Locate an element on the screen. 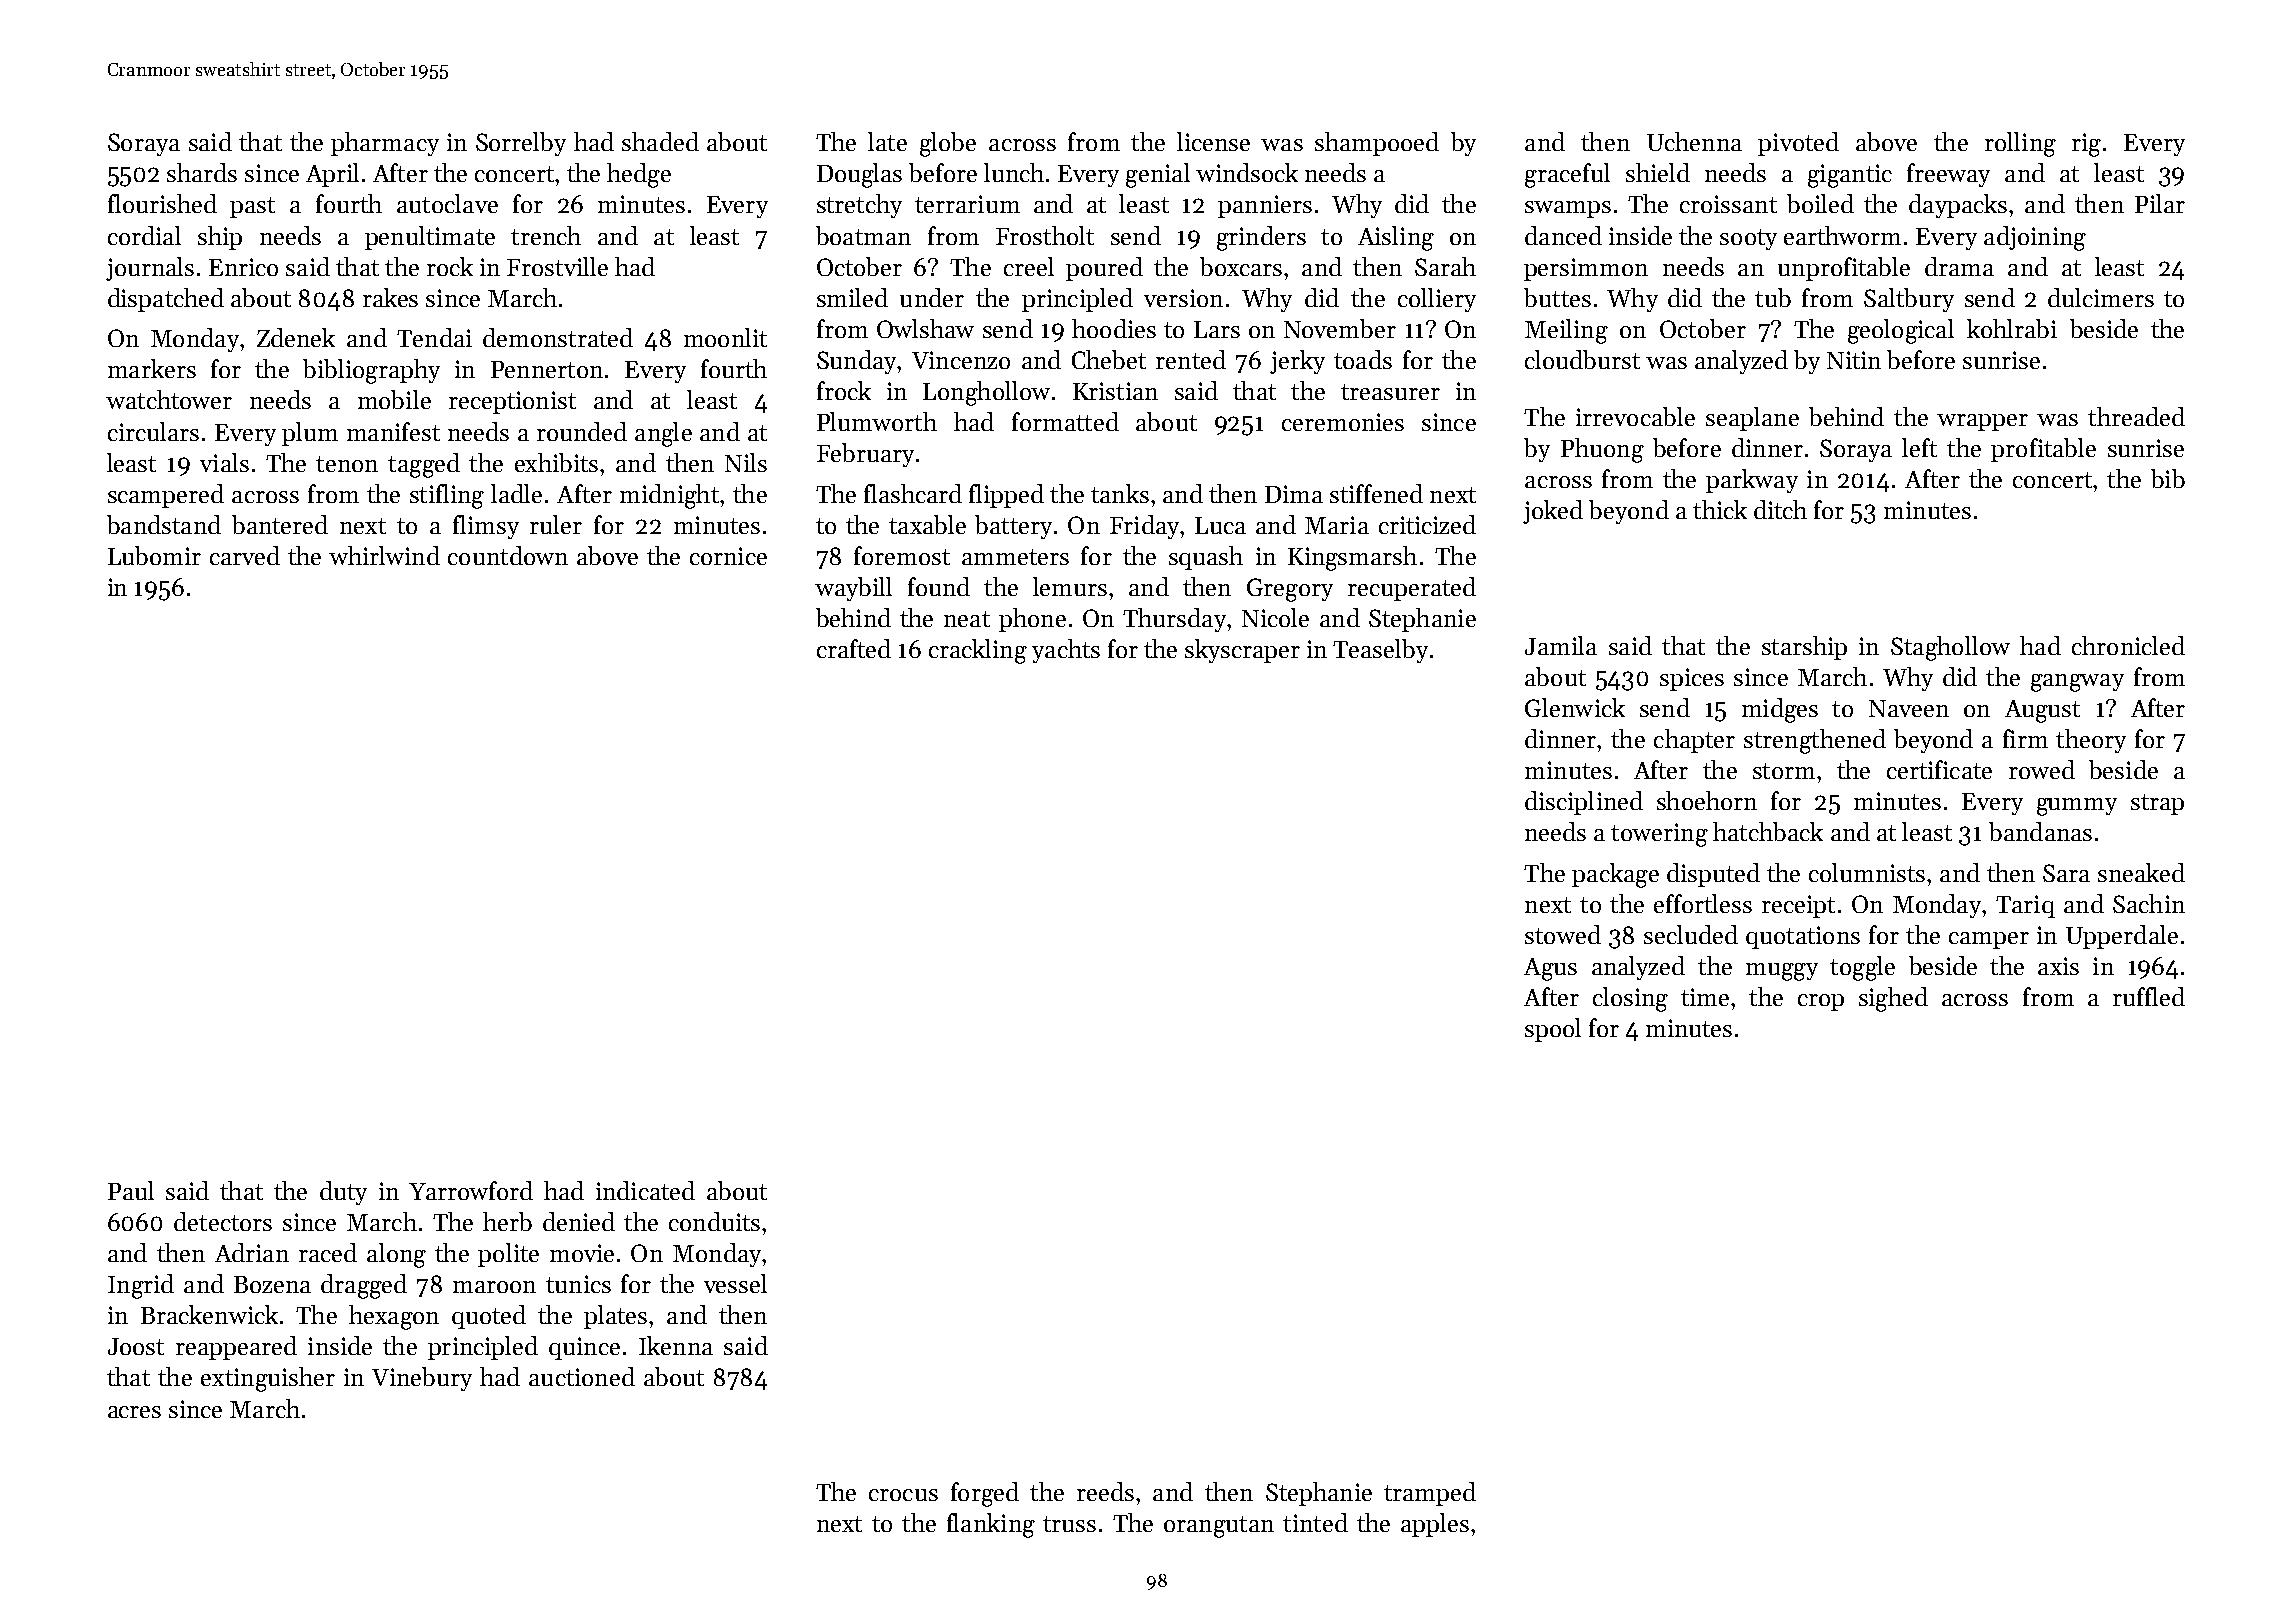  rig is located at coordinates (2086, 145).
